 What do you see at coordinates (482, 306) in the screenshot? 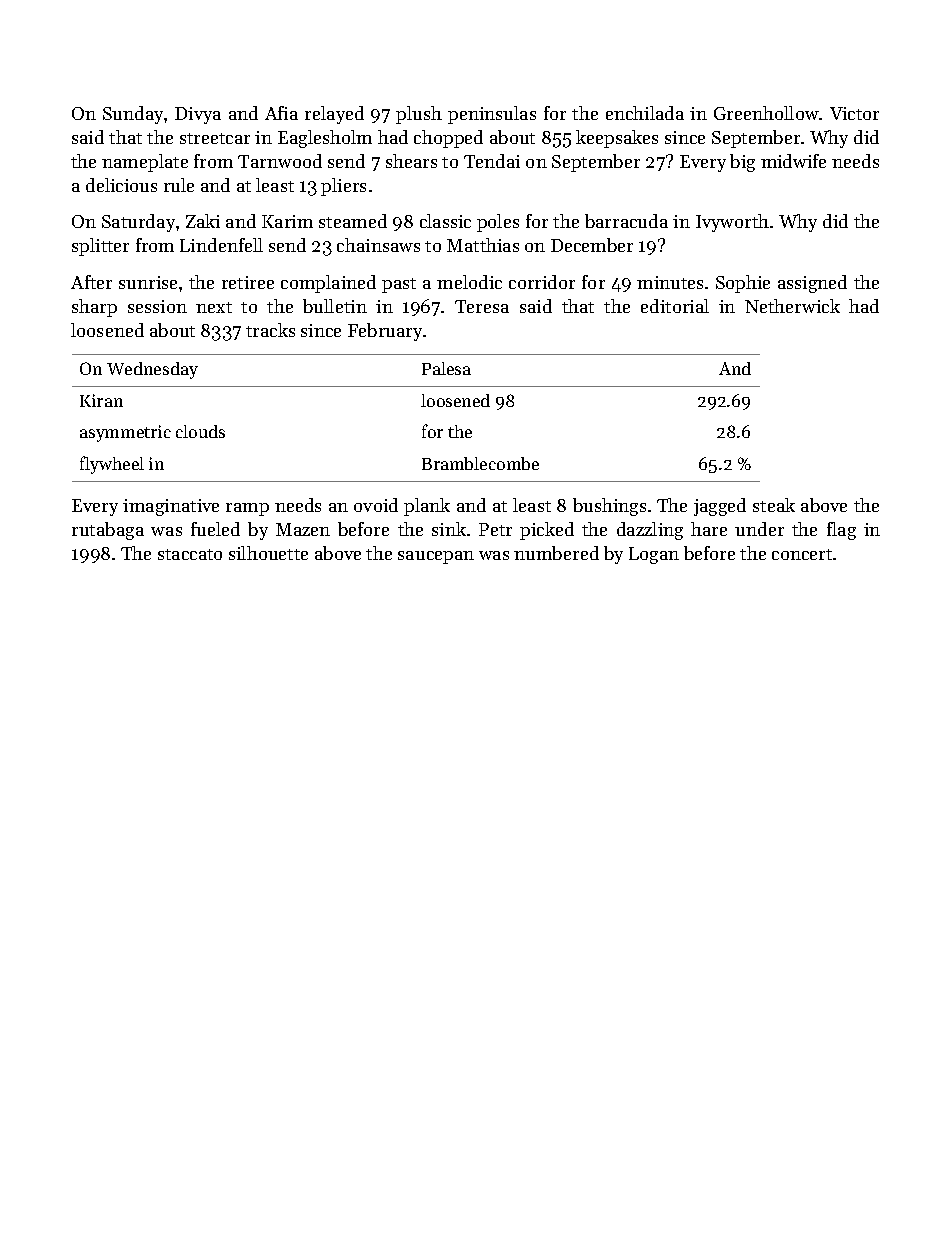
I see `Teresa` at bounding box center [482, 306].
